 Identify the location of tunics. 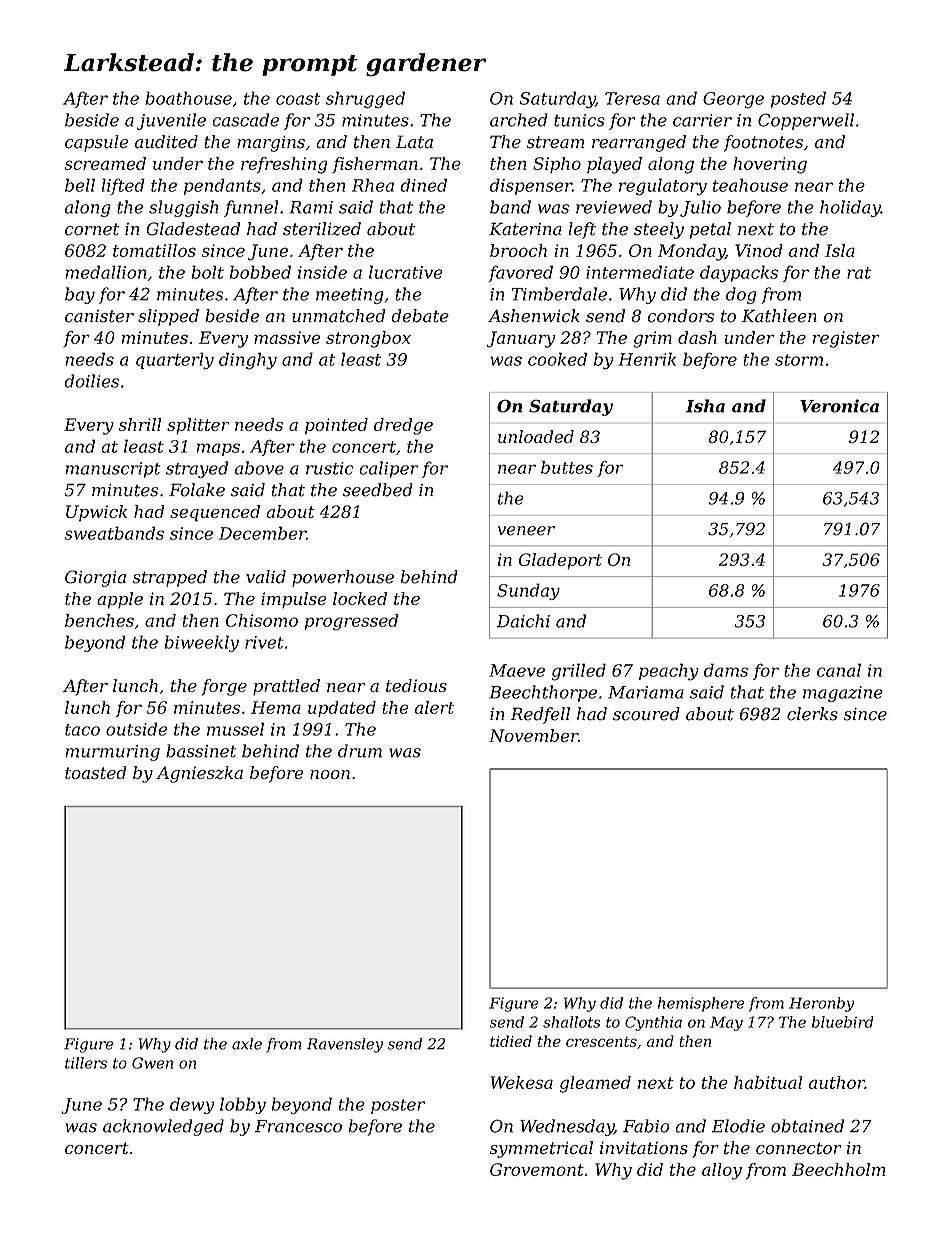
(579, 120).
